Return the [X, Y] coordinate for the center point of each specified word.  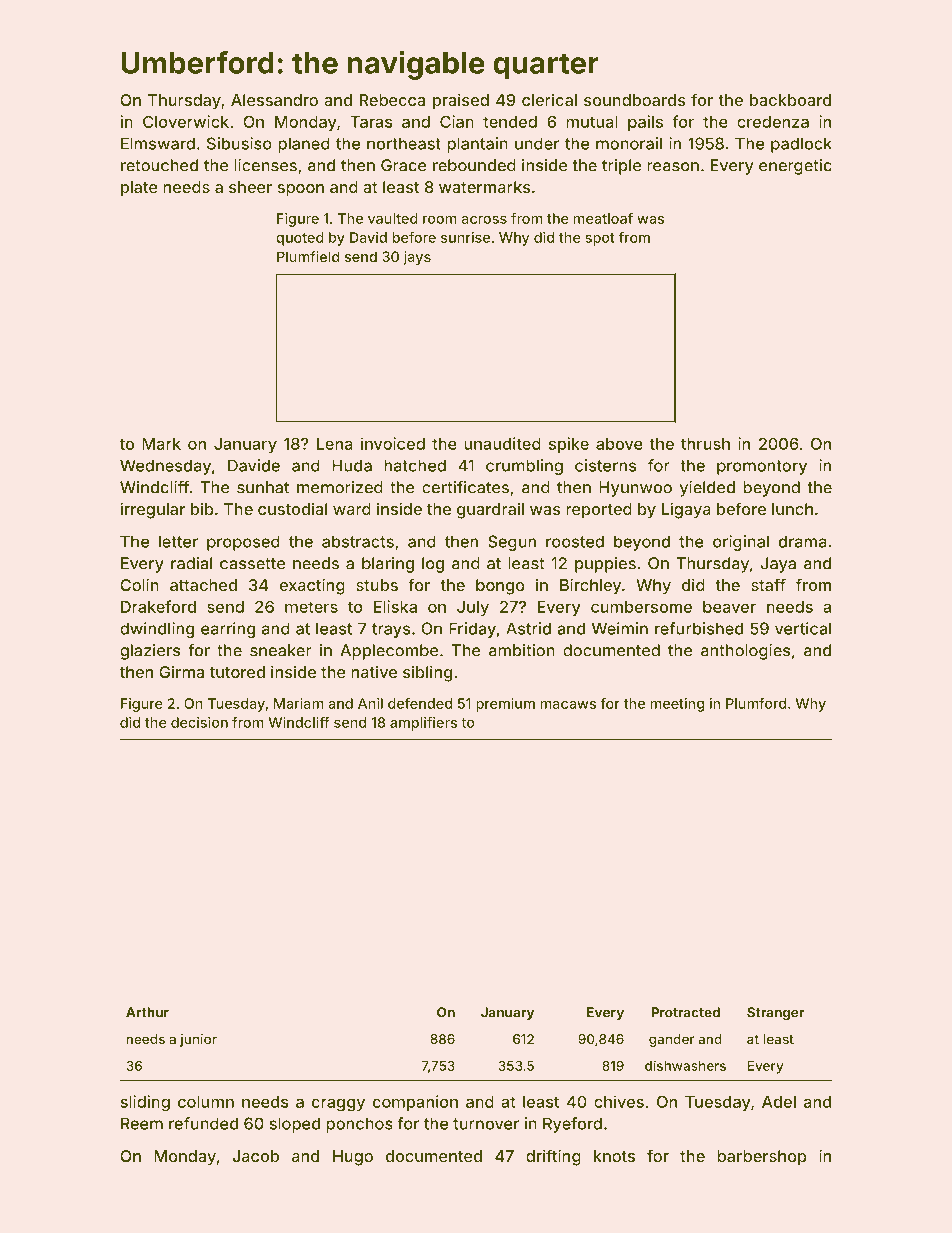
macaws [568, 705]
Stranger [776, 1013]
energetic [795, 167]
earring [228, 630]
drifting [553, 1157]
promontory [762, 467]
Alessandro [274, 100]
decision [199, 722]
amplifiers [423, 724]
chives [619, 1101]
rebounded [474, 165]
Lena [335, 444]
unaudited [502, 443]
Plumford [756, 703]
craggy [338, 1105]
